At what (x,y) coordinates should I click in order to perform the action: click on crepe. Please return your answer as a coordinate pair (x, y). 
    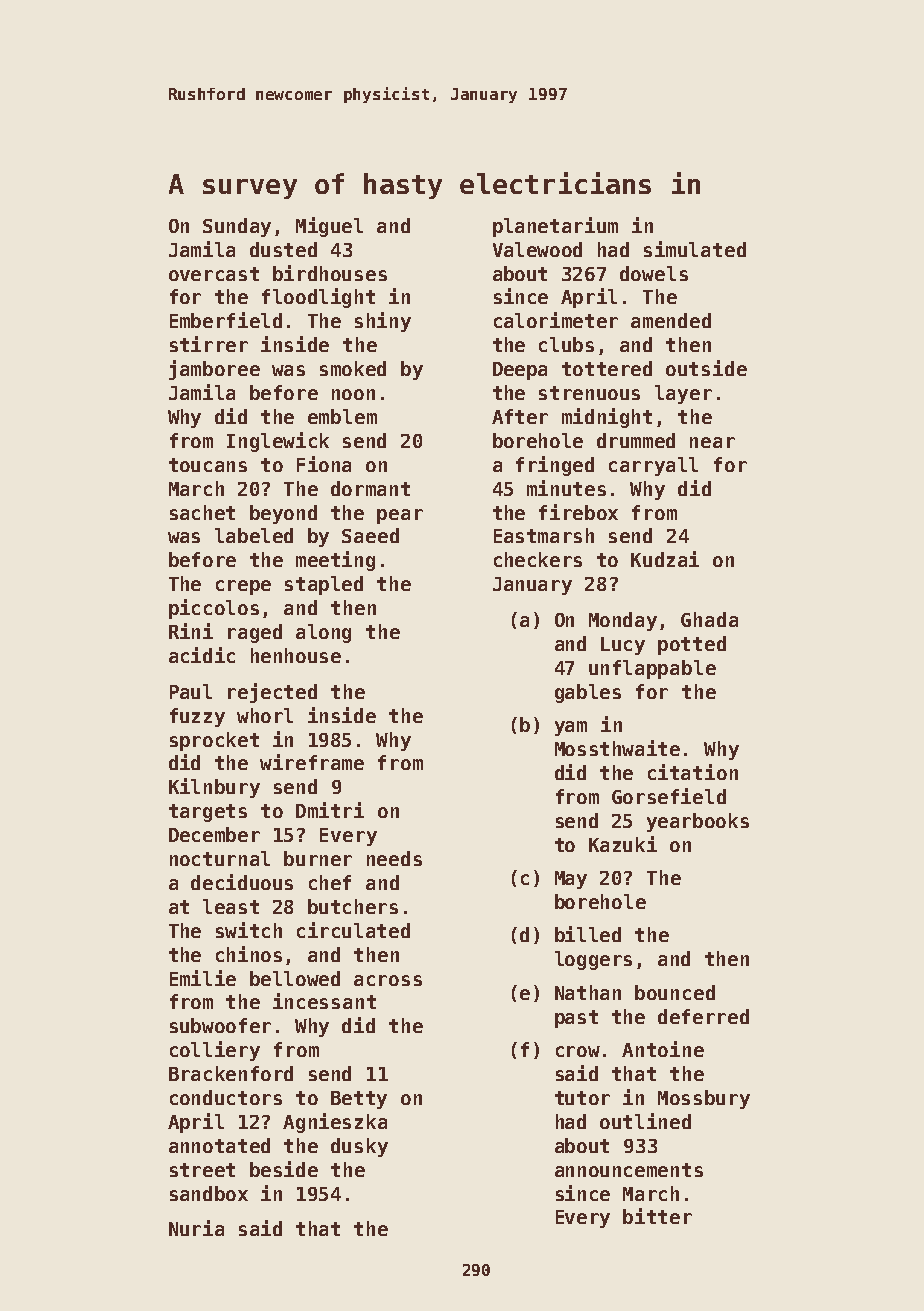
    Looking at the image, I should click on (243, 587).
